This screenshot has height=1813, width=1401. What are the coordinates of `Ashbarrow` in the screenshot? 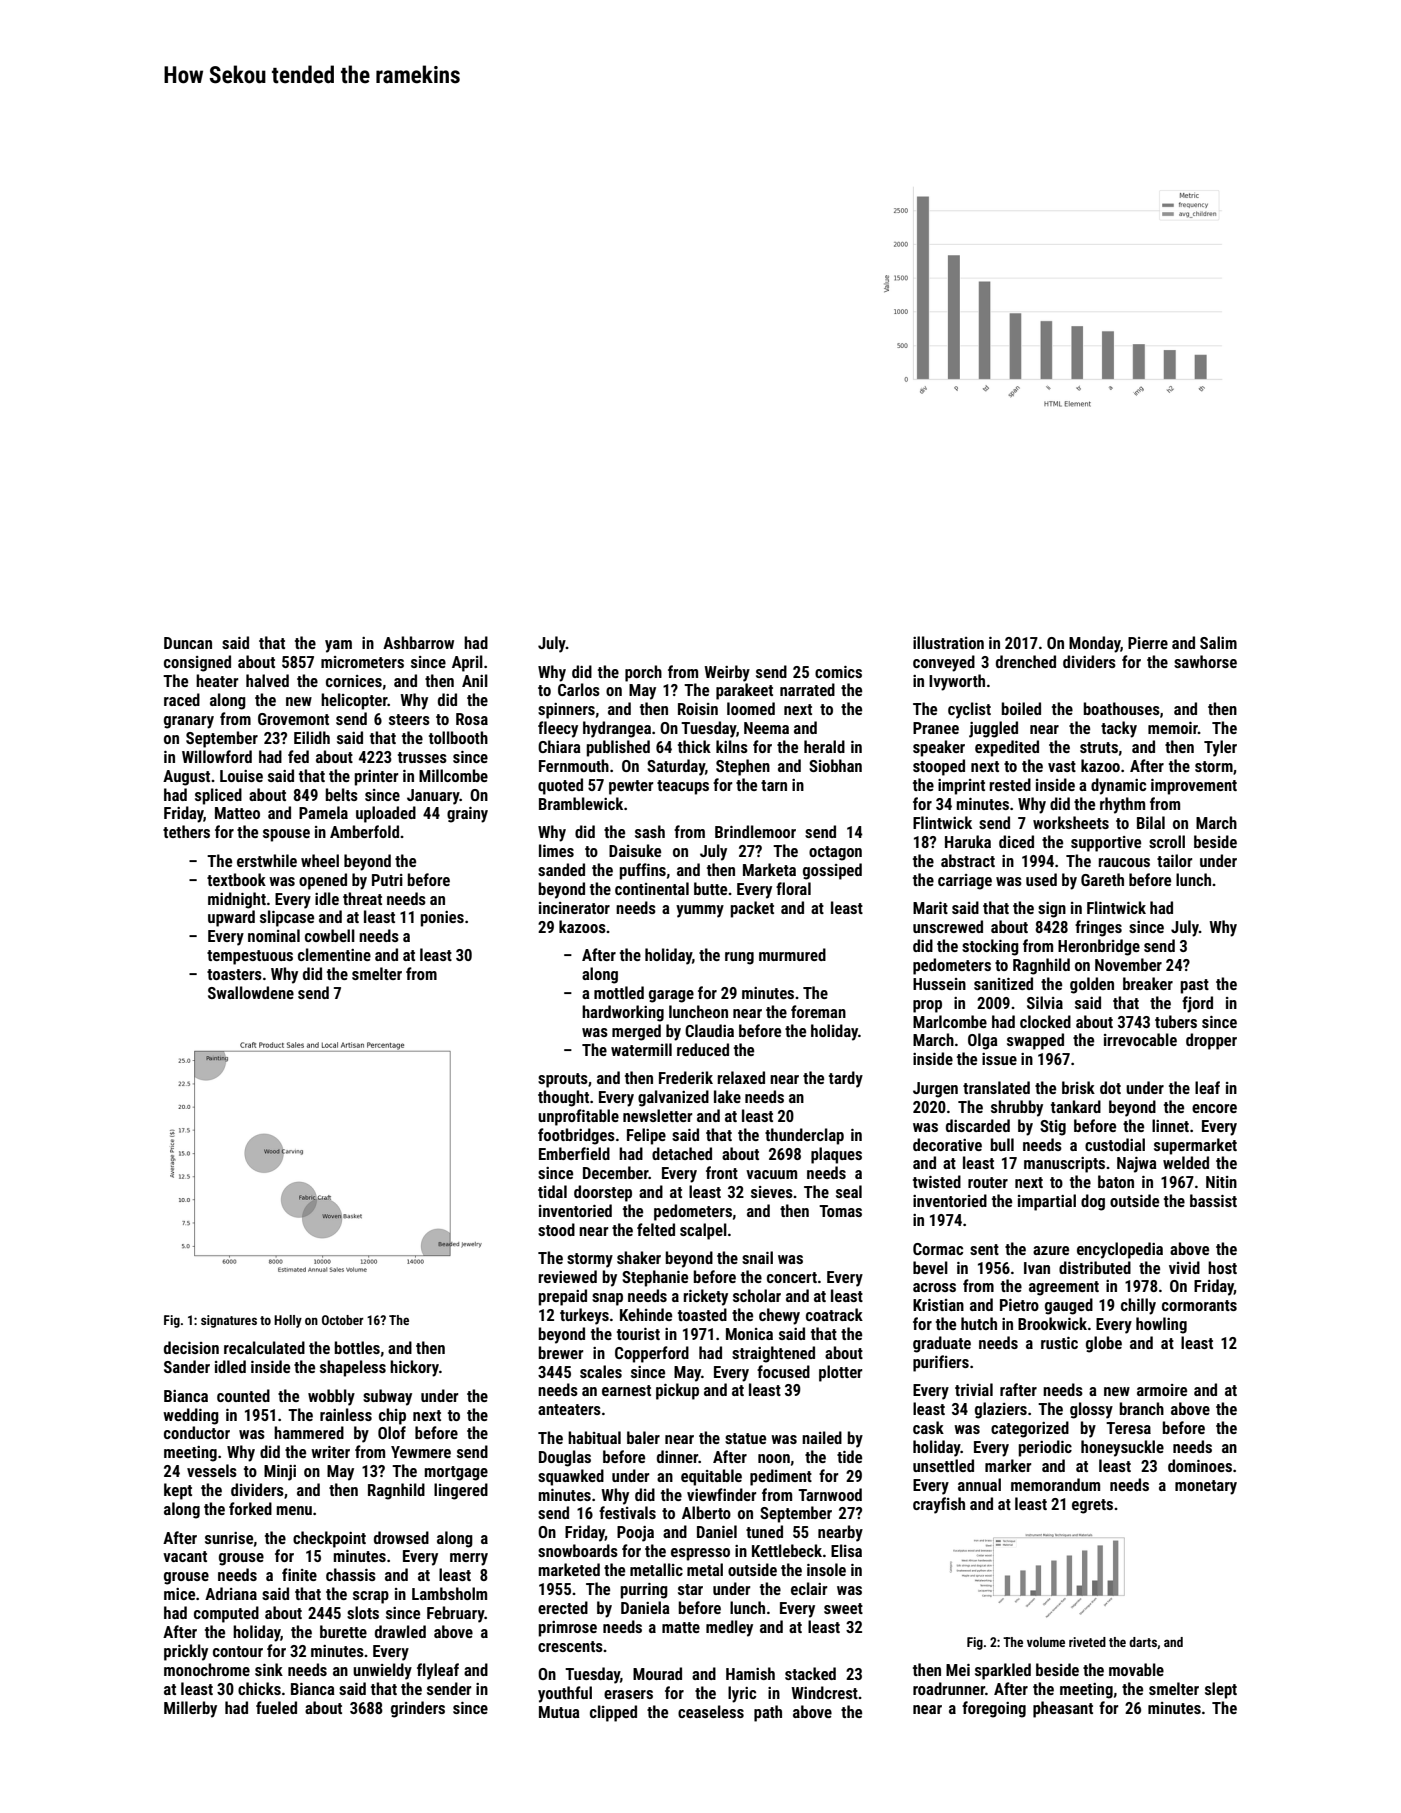 It's located at (418, 642).
